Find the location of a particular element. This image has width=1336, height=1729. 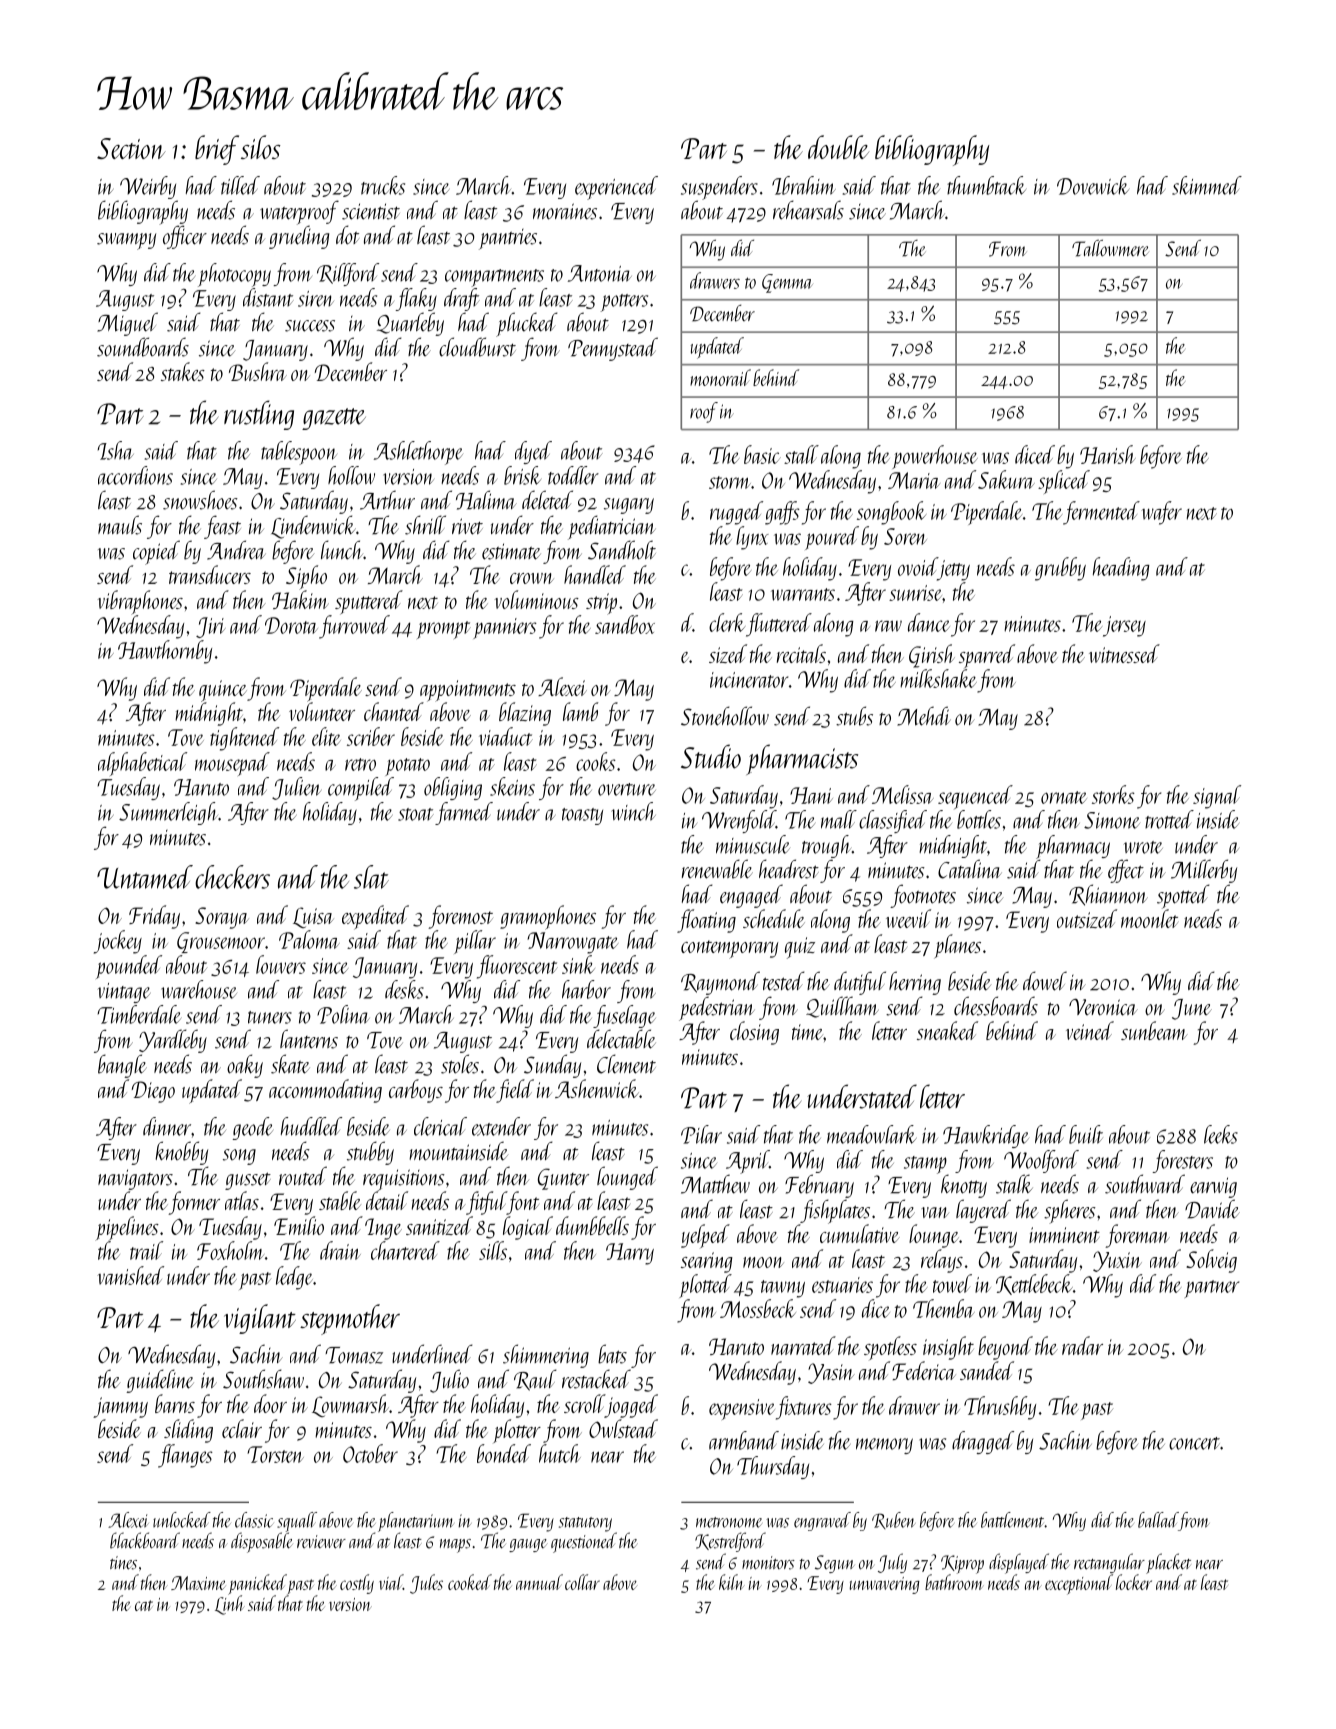

radar is located at coordinates (1082, 1345).
